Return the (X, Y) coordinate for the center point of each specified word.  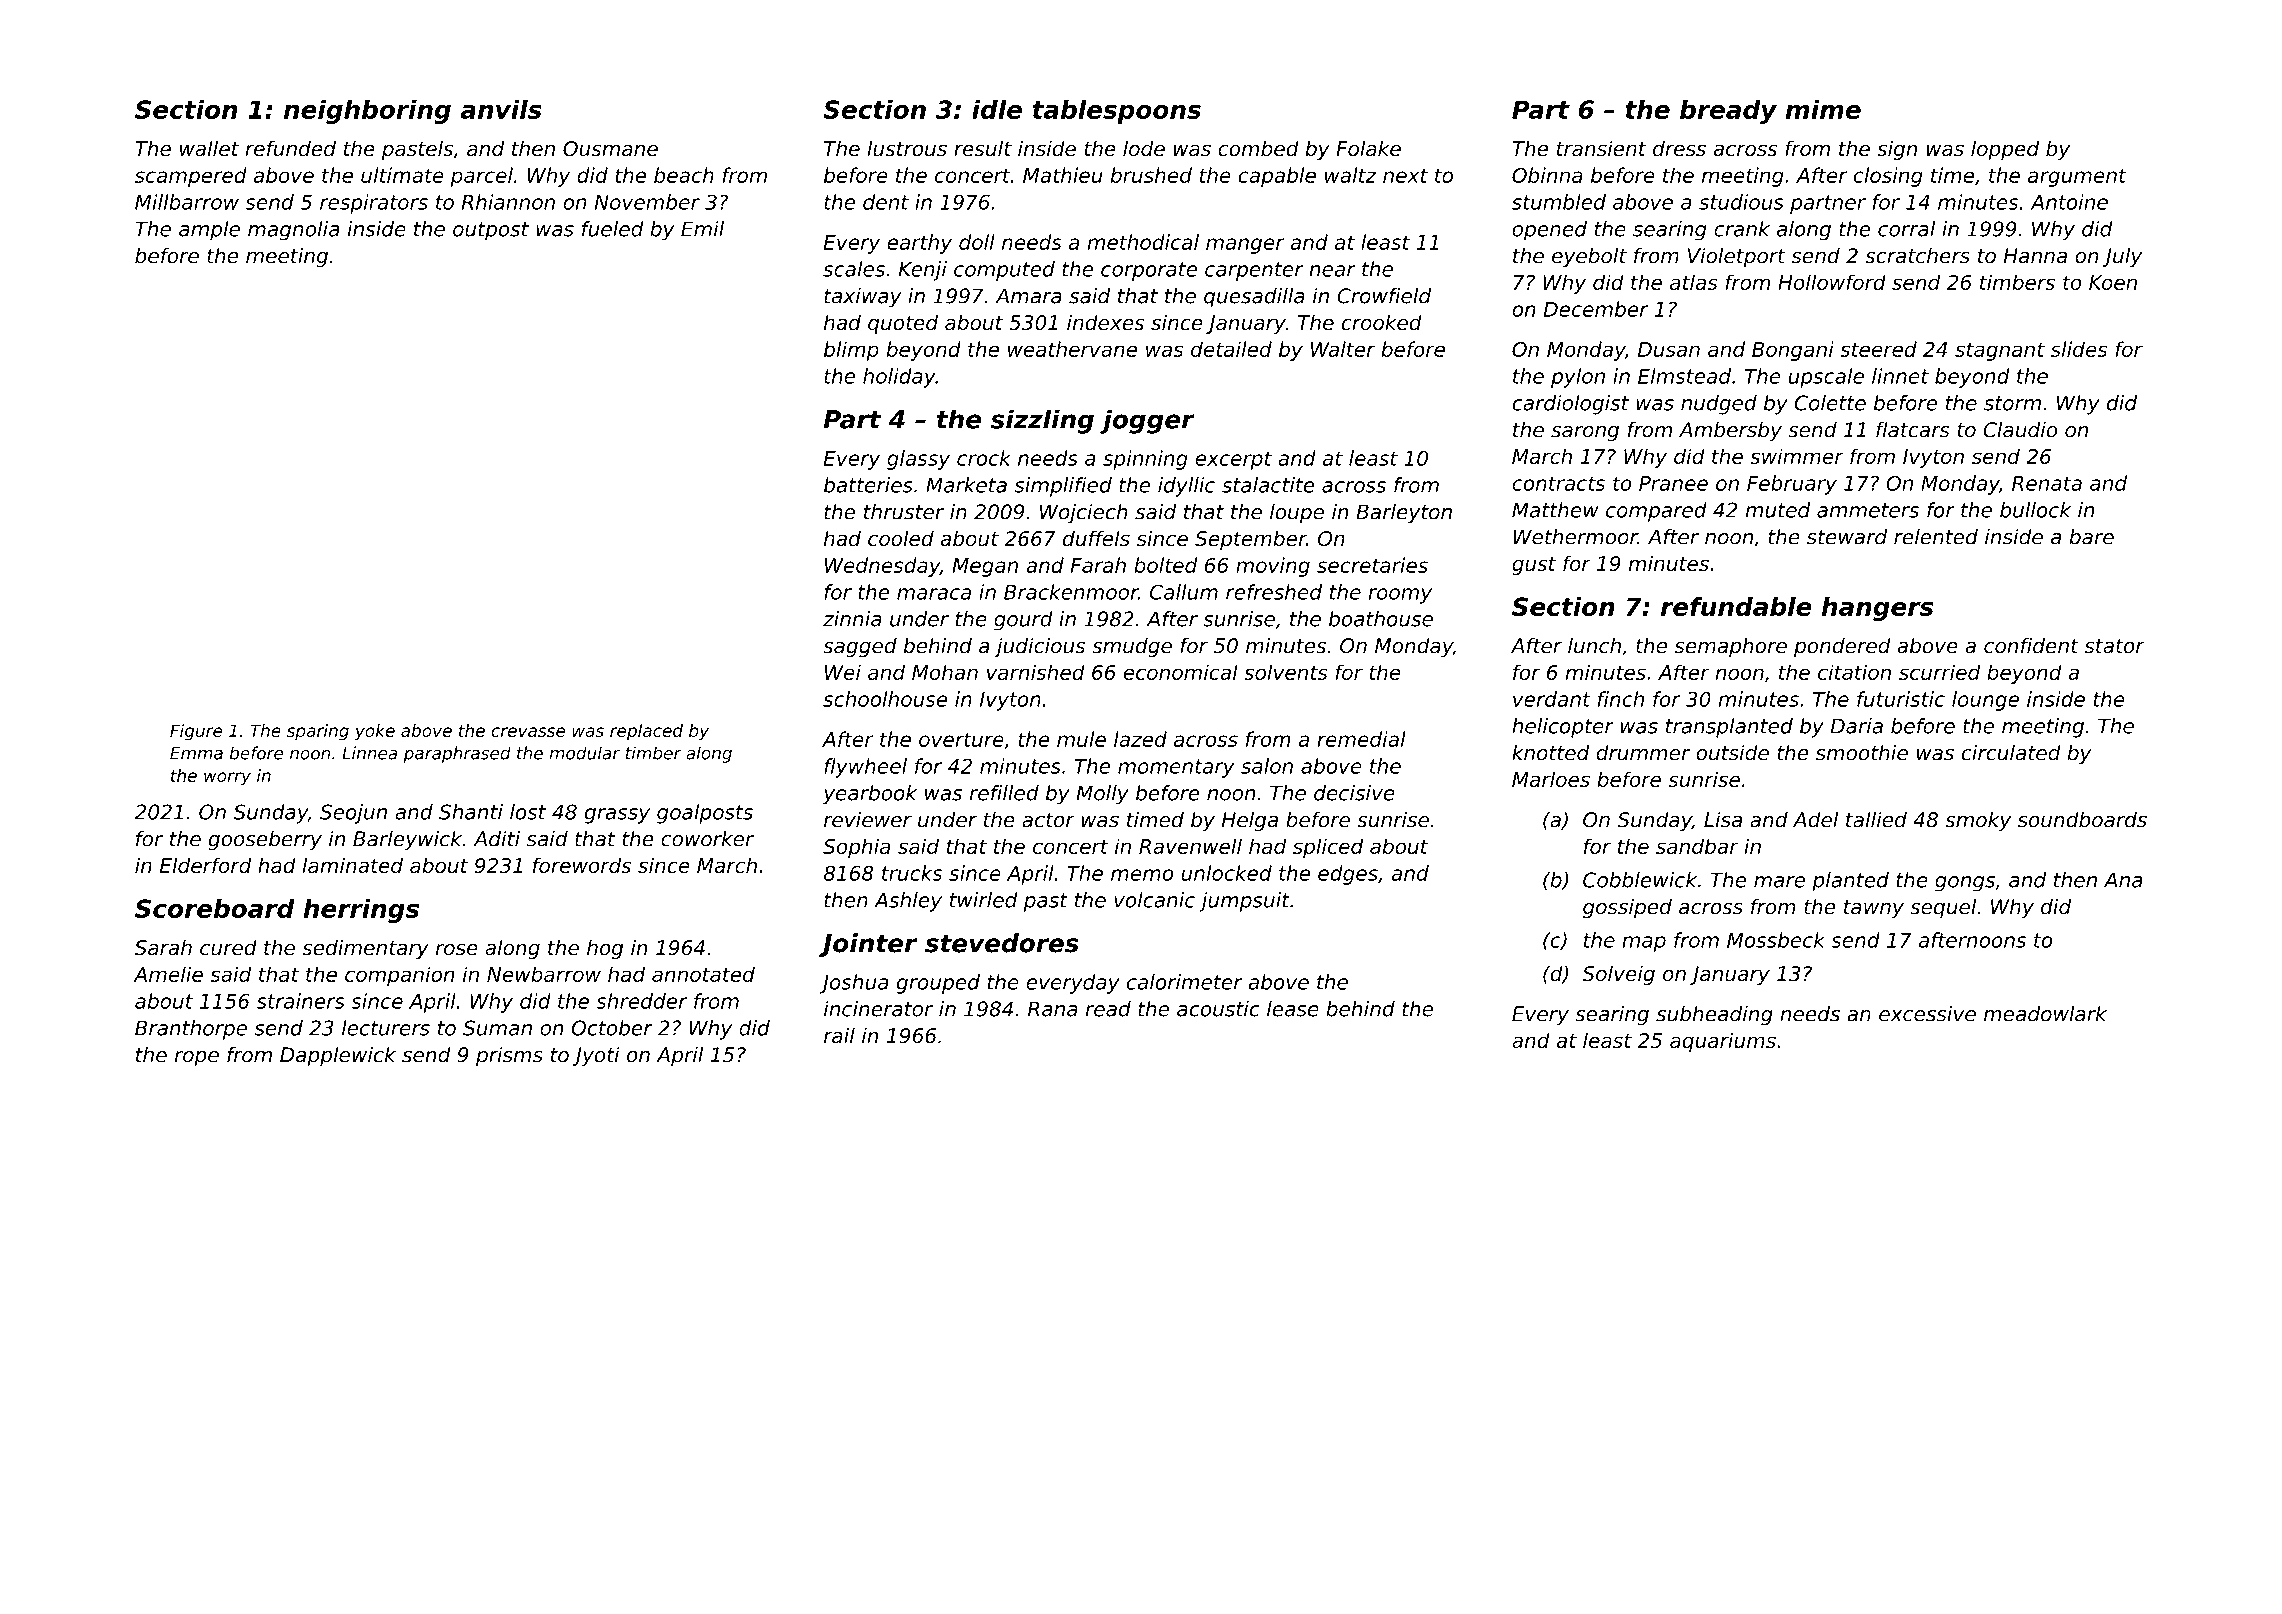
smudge (1132, 647)
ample (209, 231)
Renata (2047, 483)
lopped (2005, 150)
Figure (196, 732)
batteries (868, 485)
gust (1534, 566)
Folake (1368, 148)
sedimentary (365, 949)
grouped (938, 984)
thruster (904, 512)
